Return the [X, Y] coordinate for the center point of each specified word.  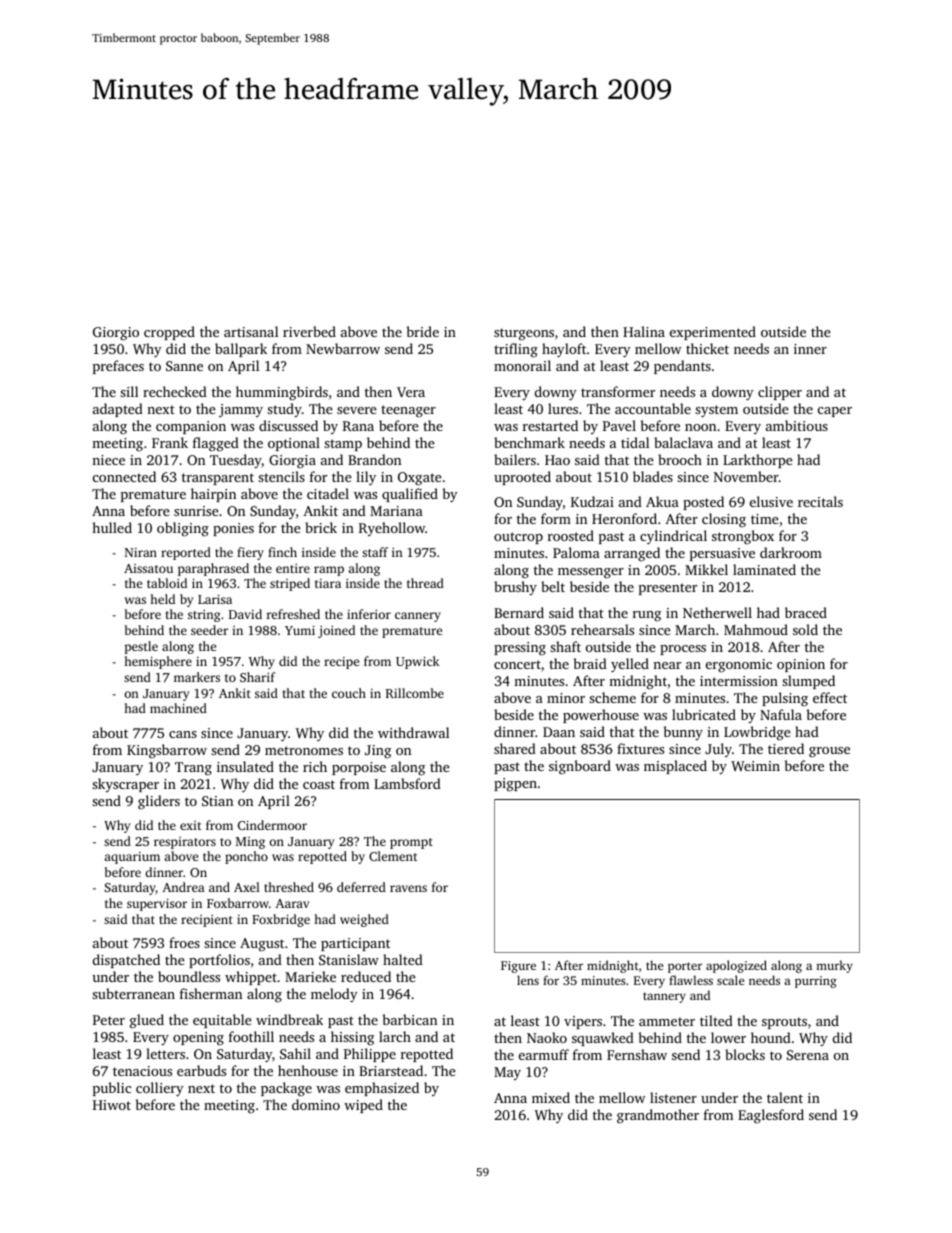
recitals [820, 501]
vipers [583, 1022]
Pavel [619, 425]
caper [835, 412]
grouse [829, 752]
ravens [408, 888]
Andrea [183, 887]
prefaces [118, 367]
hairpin [213, 495]
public [112, 1089]
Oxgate [420, 479]
